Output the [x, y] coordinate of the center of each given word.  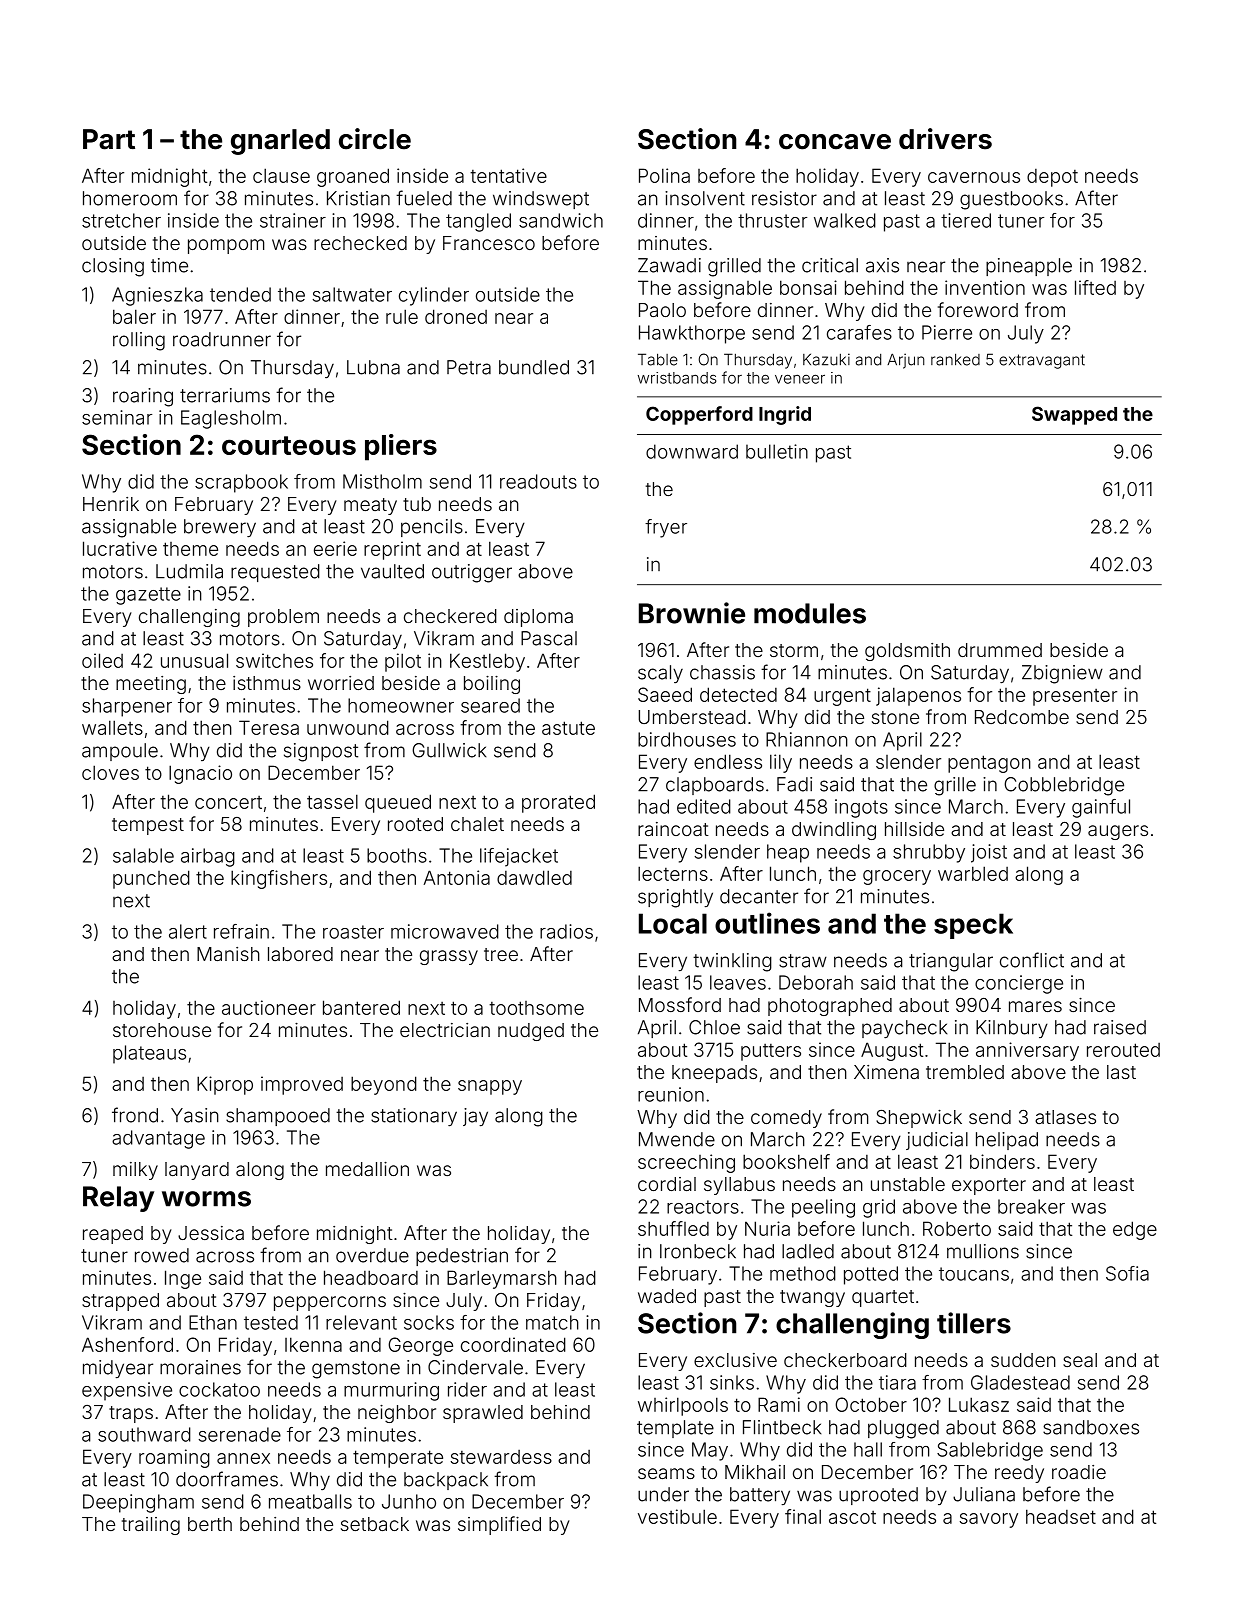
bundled [534, 367]
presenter [1075, 697]
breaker [1031, 1206]
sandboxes [1091, 1427]
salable [143, 855]
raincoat [673, 829]
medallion [367, 1169]
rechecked [360, 243]
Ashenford [127, 1344]
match [552, 1322]
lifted [1095, 287]
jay [475, 1117]
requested [275, 573]
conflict [1032, 960]
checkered [450, 616]
